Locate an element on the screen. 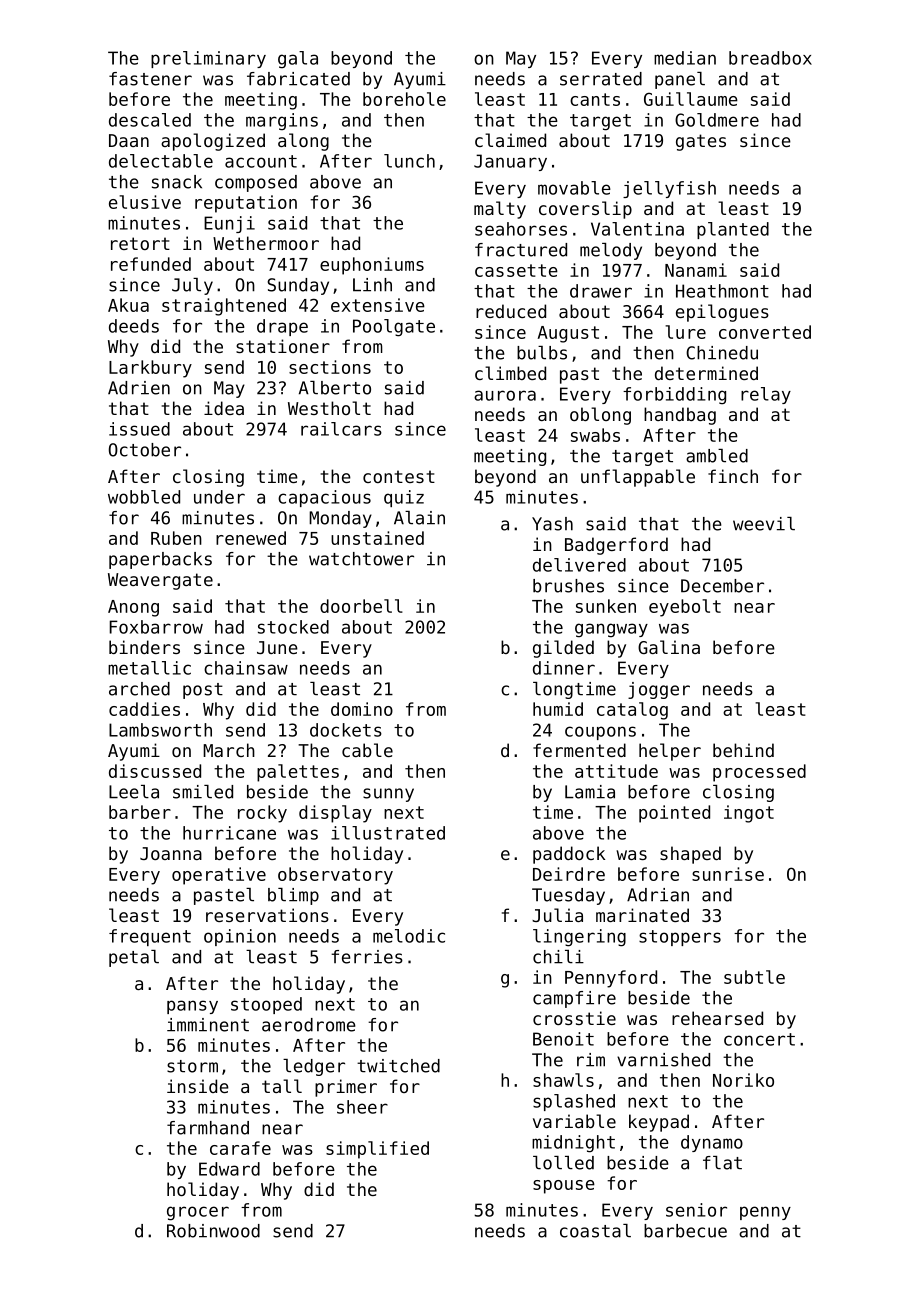 This screenshot has height=1314, width=924. preliminary is located at coordinates (208, 59).
